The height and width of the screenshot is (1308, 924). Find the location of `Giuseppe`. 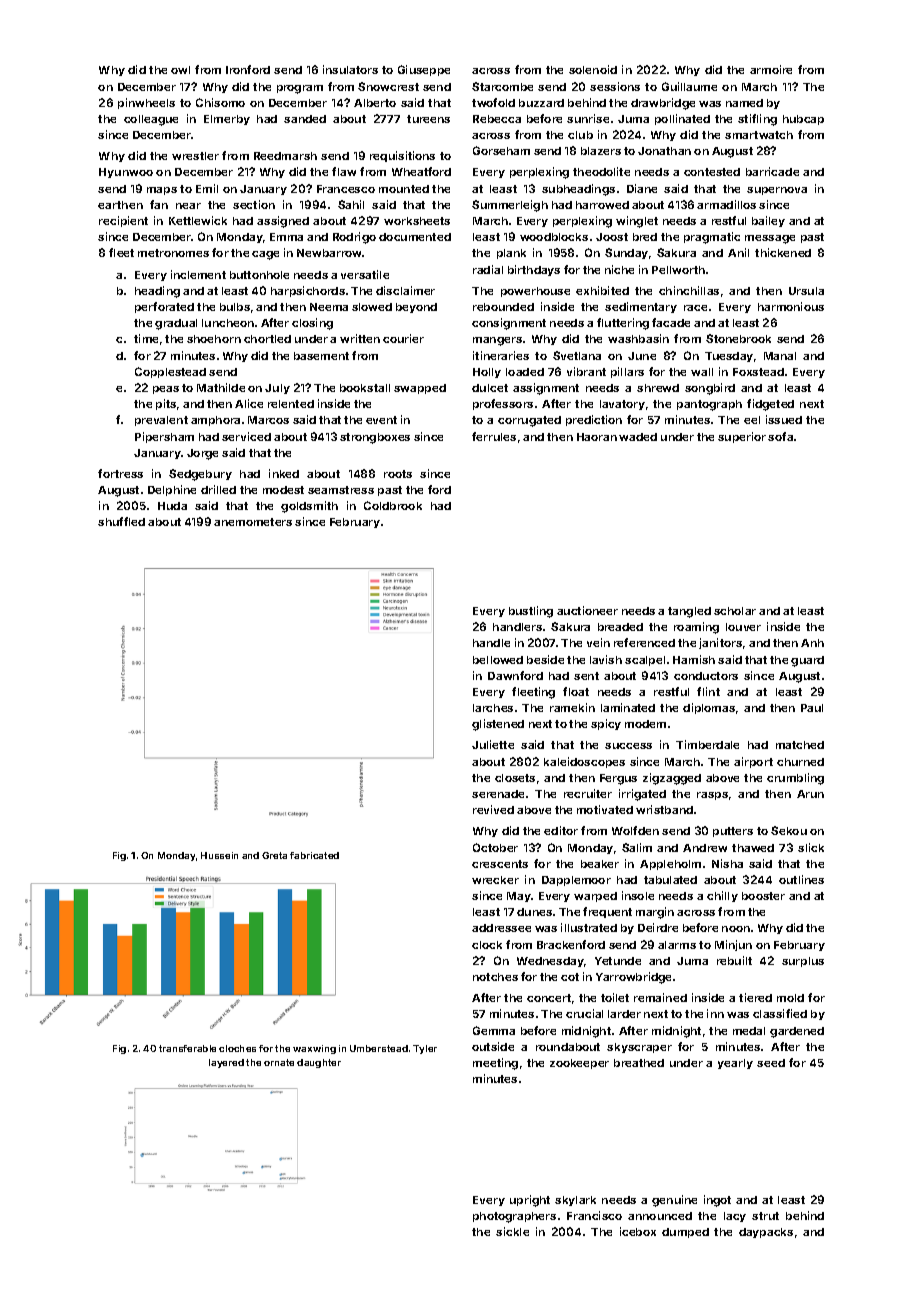

Giuseppe is located at coordinates (424, 70).
